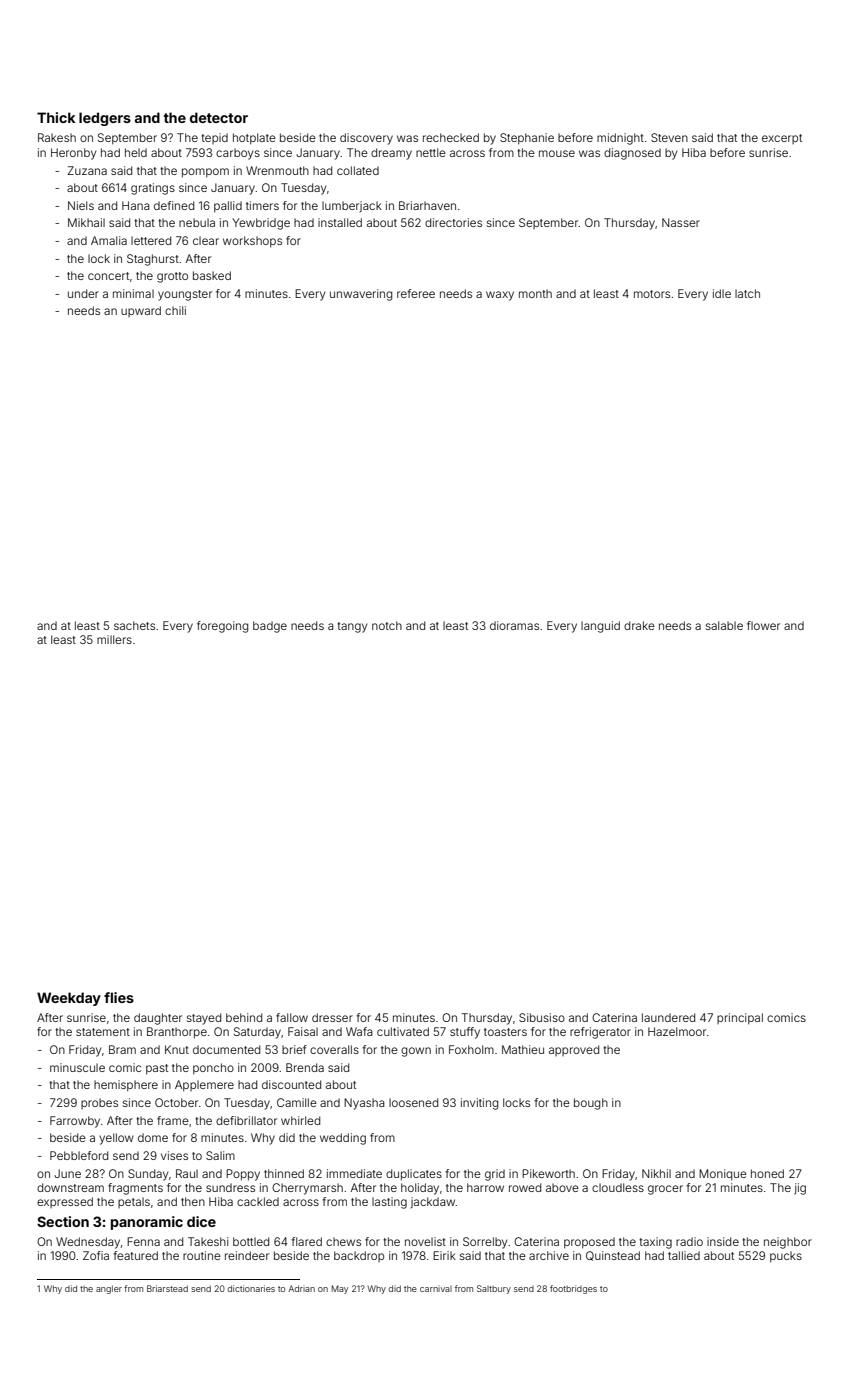  I want to click on millers, so click(114, 639).
